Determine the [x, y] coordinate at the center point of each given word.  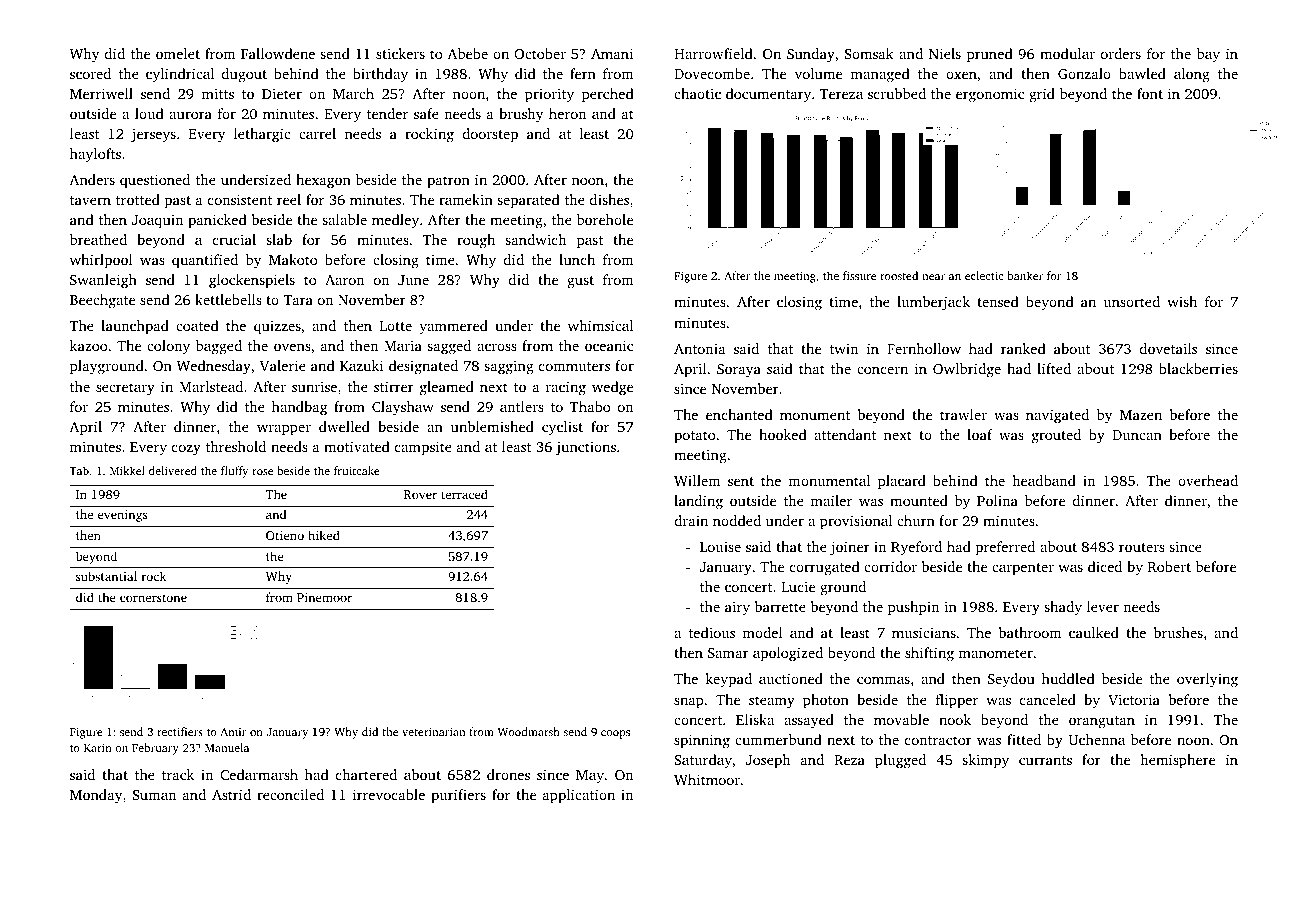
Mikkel [127, 470]
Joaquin [157, 221]
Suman [154, 795]
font [1150, 93]
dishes [609, 199]
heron [567, 113]
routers [1142, 547]
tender [387, 113]
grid [1042, 95]
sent [741, 481]
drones [508, 774]
